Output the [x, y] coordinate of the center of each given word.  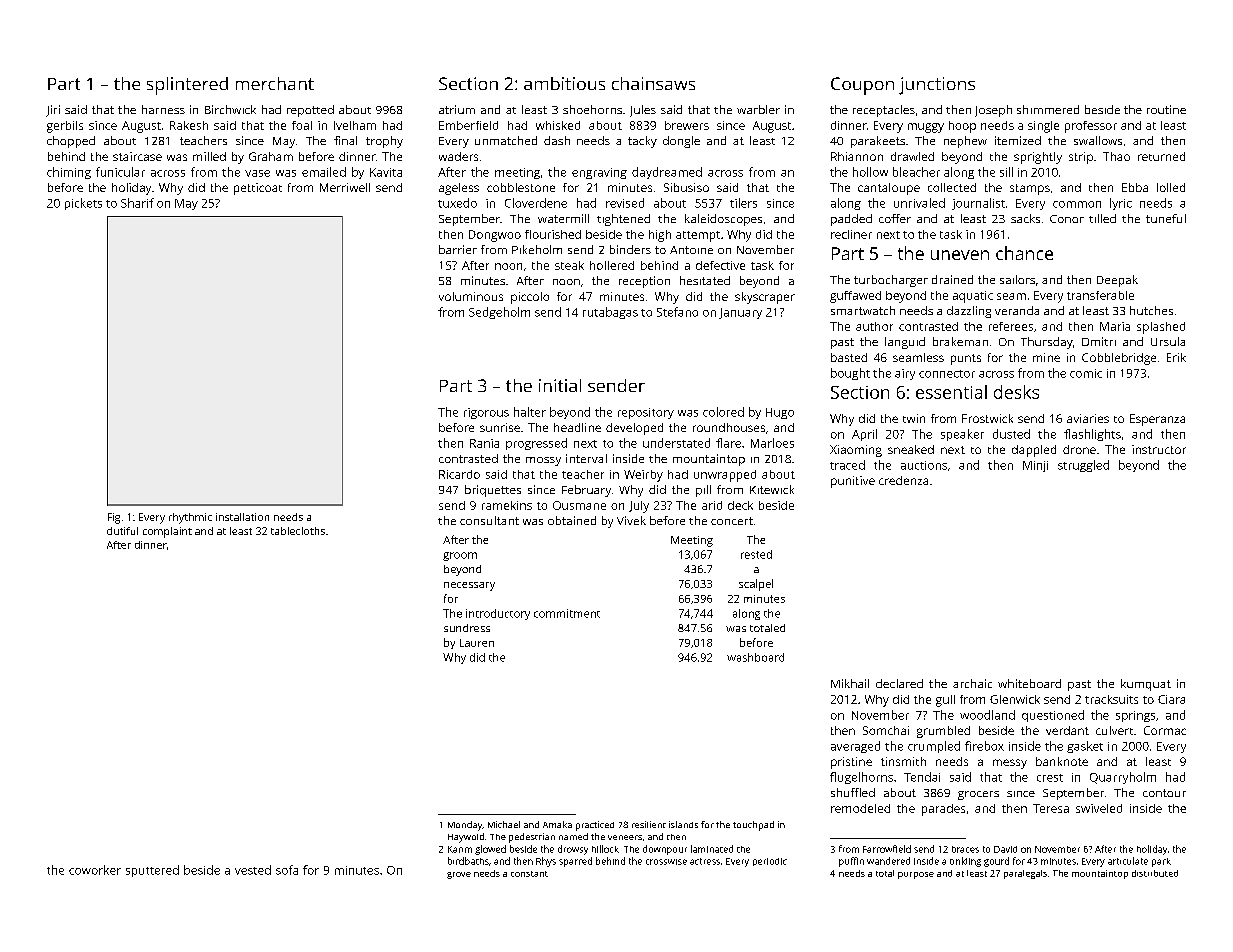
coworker [95, 870]
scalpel [756, 585]
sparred [575, 862]
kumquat [1146, 685]
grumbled [943, 732]
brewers [687, 125]
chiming [69, 173]
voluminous [471, 296]
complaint [167, 532]
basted [849, 357]
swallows [1098, 140]
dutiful [122, 531]
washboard [755, 657]
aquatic [973, 297]
